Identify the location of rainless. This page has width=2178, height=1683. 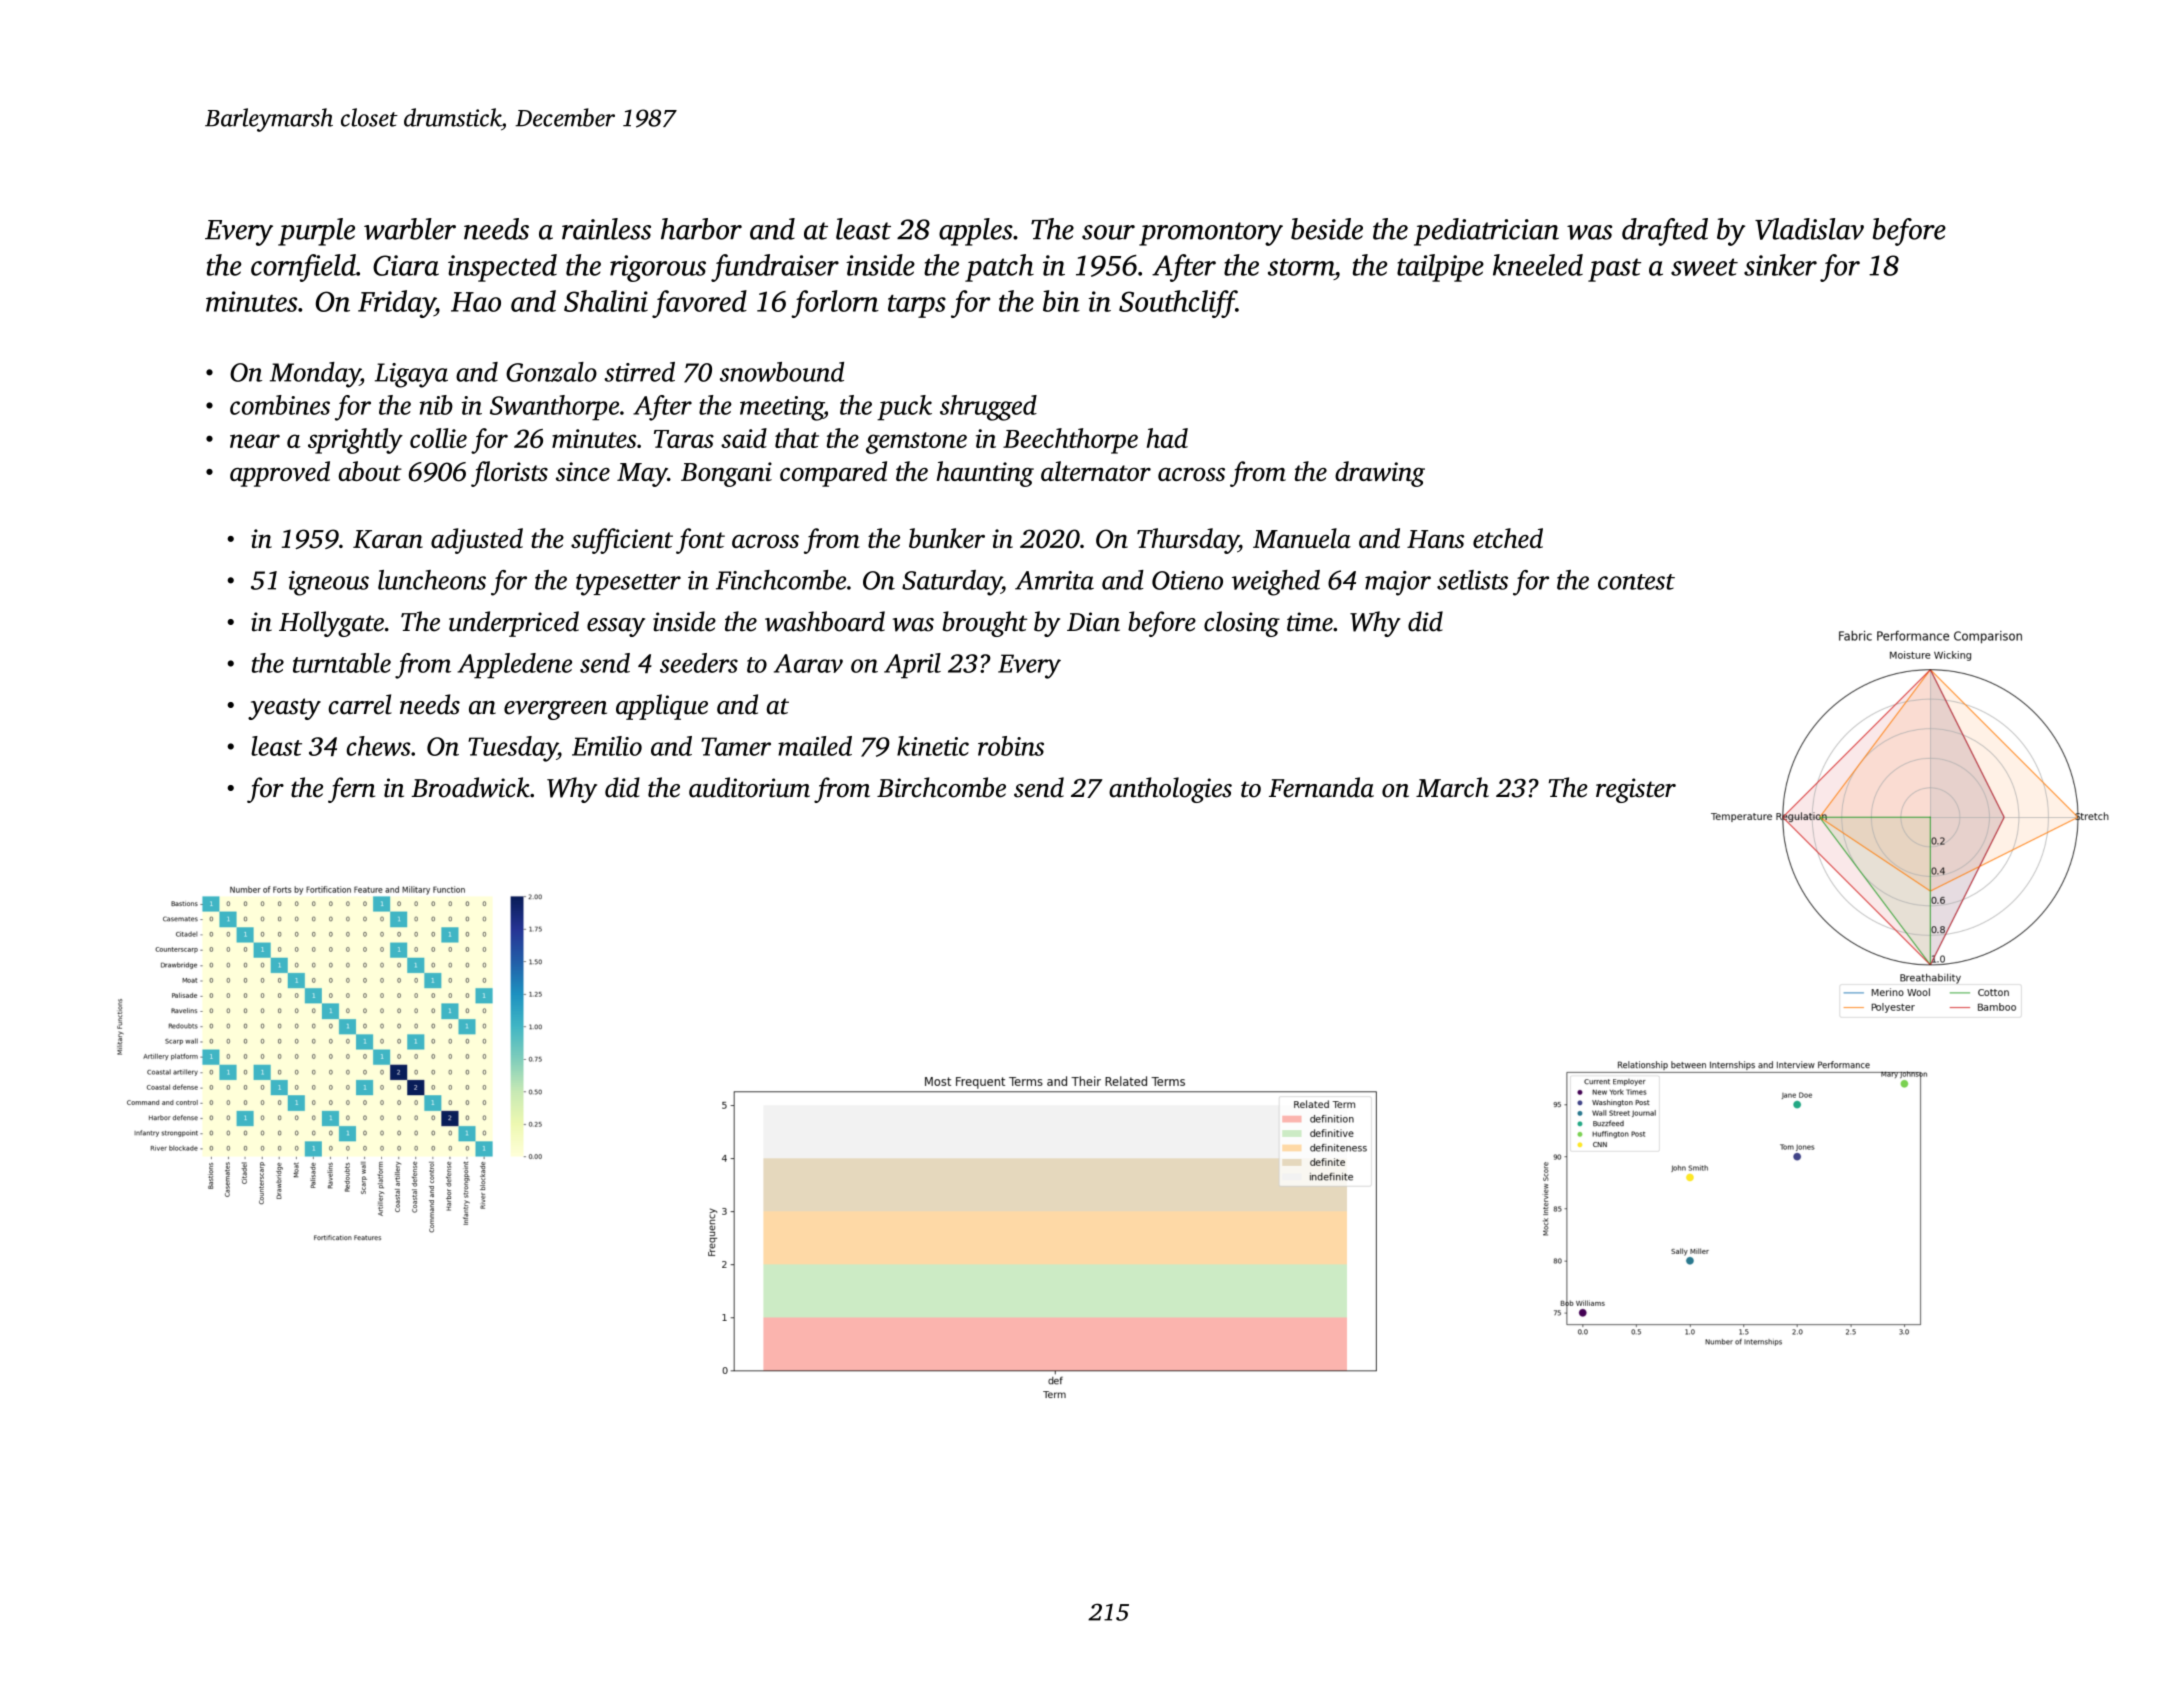
(606, 229).
